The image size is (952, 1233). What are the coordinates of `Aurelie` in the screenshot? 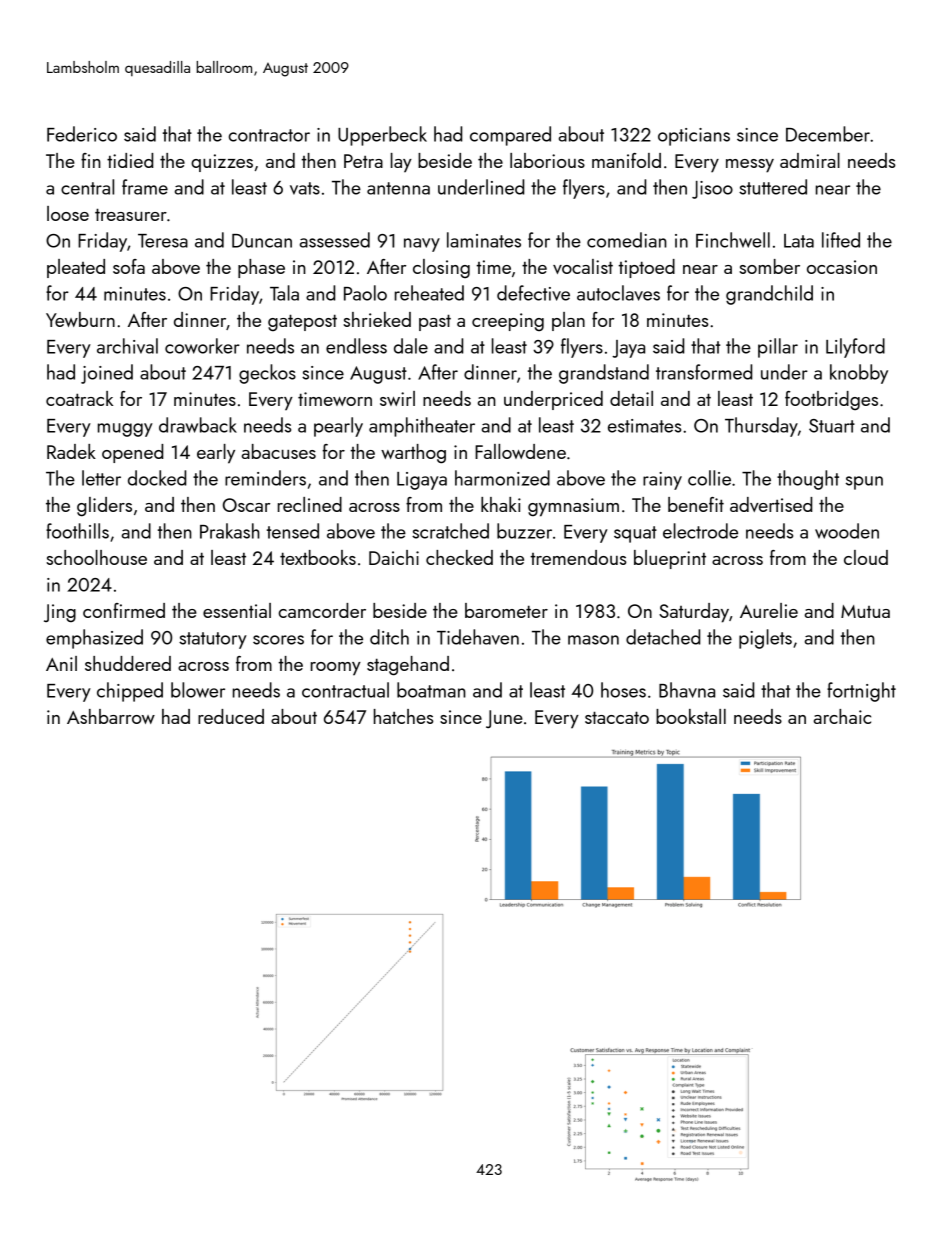 It's located at (769, 610).
